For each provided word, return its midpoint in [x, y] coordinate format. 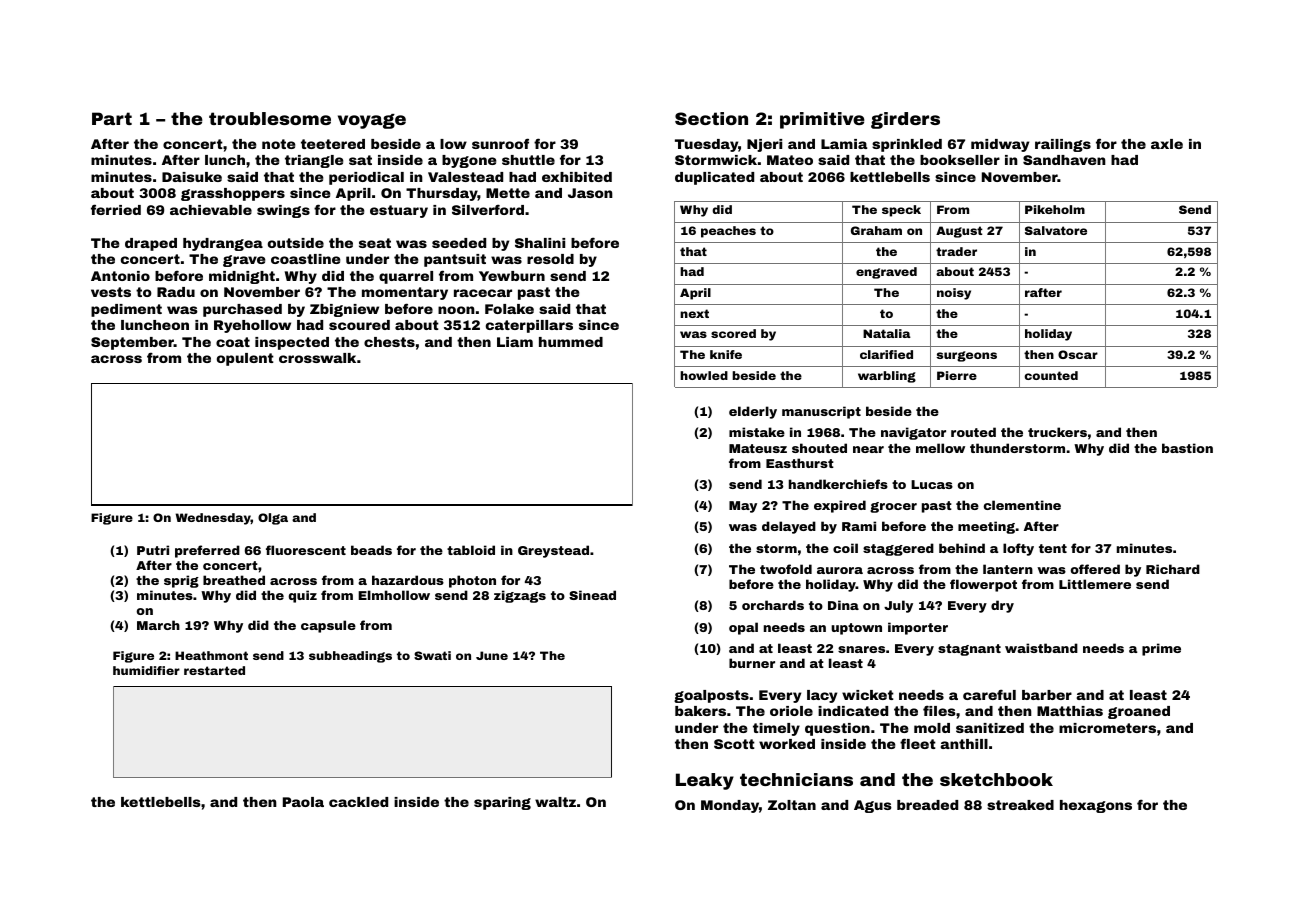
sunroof [500, 143]
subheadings [350, 657]
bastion [1187, 448]
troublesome [270, 118]
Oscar [1078, 354]
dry [1002, 606]
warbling [887, 377]
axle [1167, 144]
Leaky [705, 781]
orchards [773, 605]
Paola [303, 802]
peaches [728, 232]
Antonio [120, 276]
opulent [245, 359]
